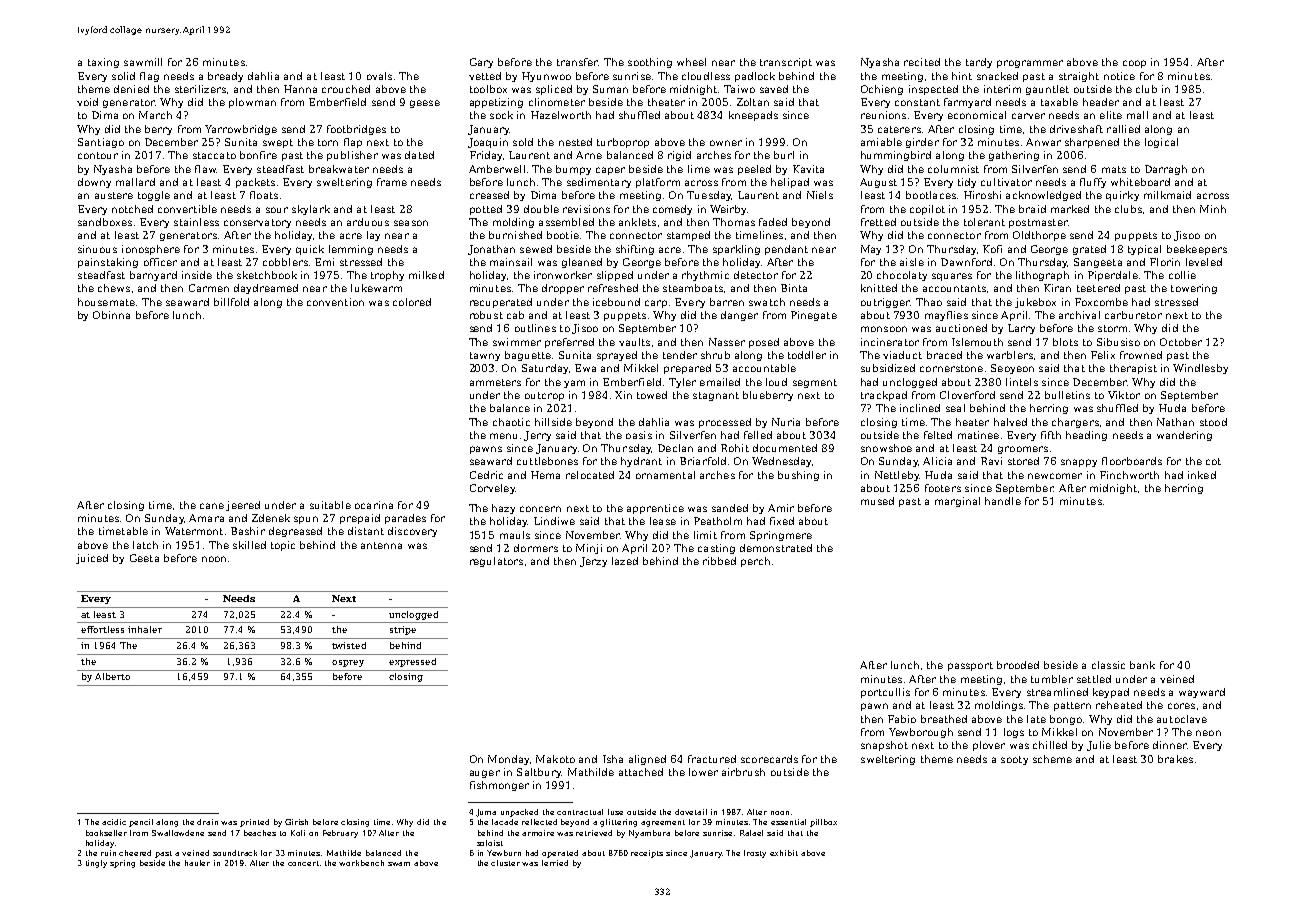 The width and height of the page is (1308, 924). What do you see at coordinates (212, 506) in the page?
I see `cane` at bounding box center [212, 506].
